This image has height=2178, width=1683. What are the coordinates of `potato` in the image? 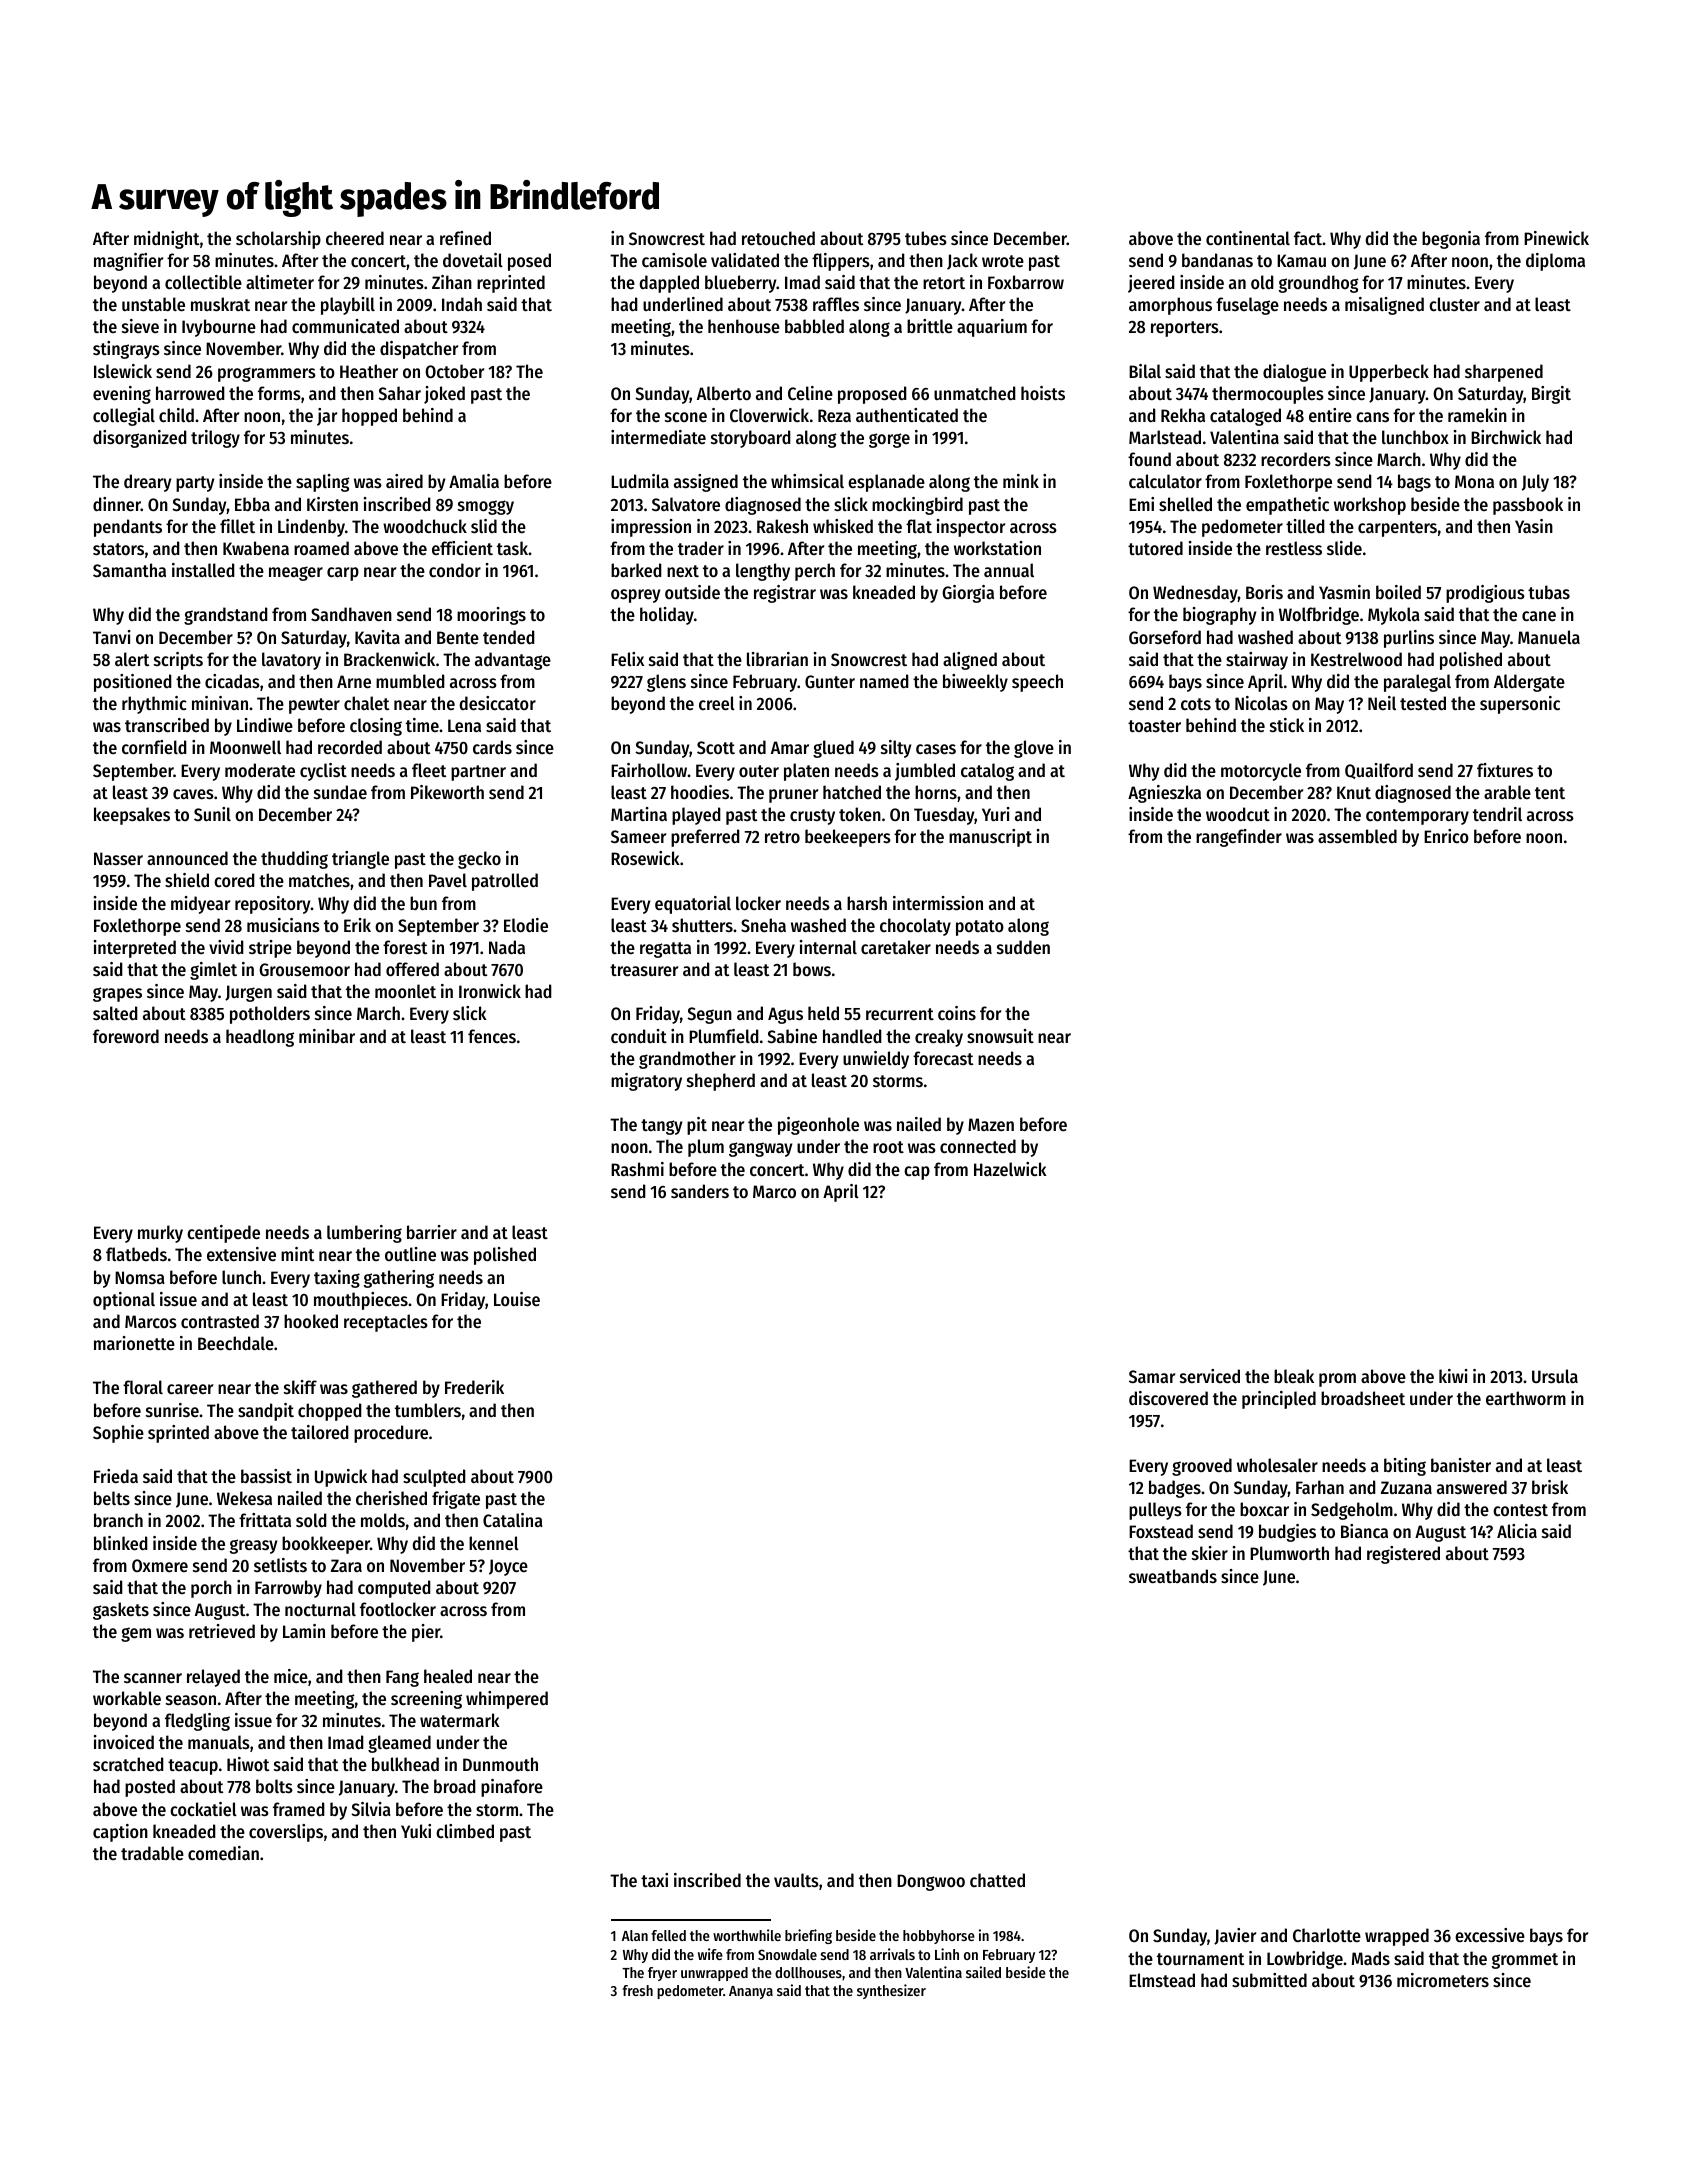 It's located at (980, 928).
